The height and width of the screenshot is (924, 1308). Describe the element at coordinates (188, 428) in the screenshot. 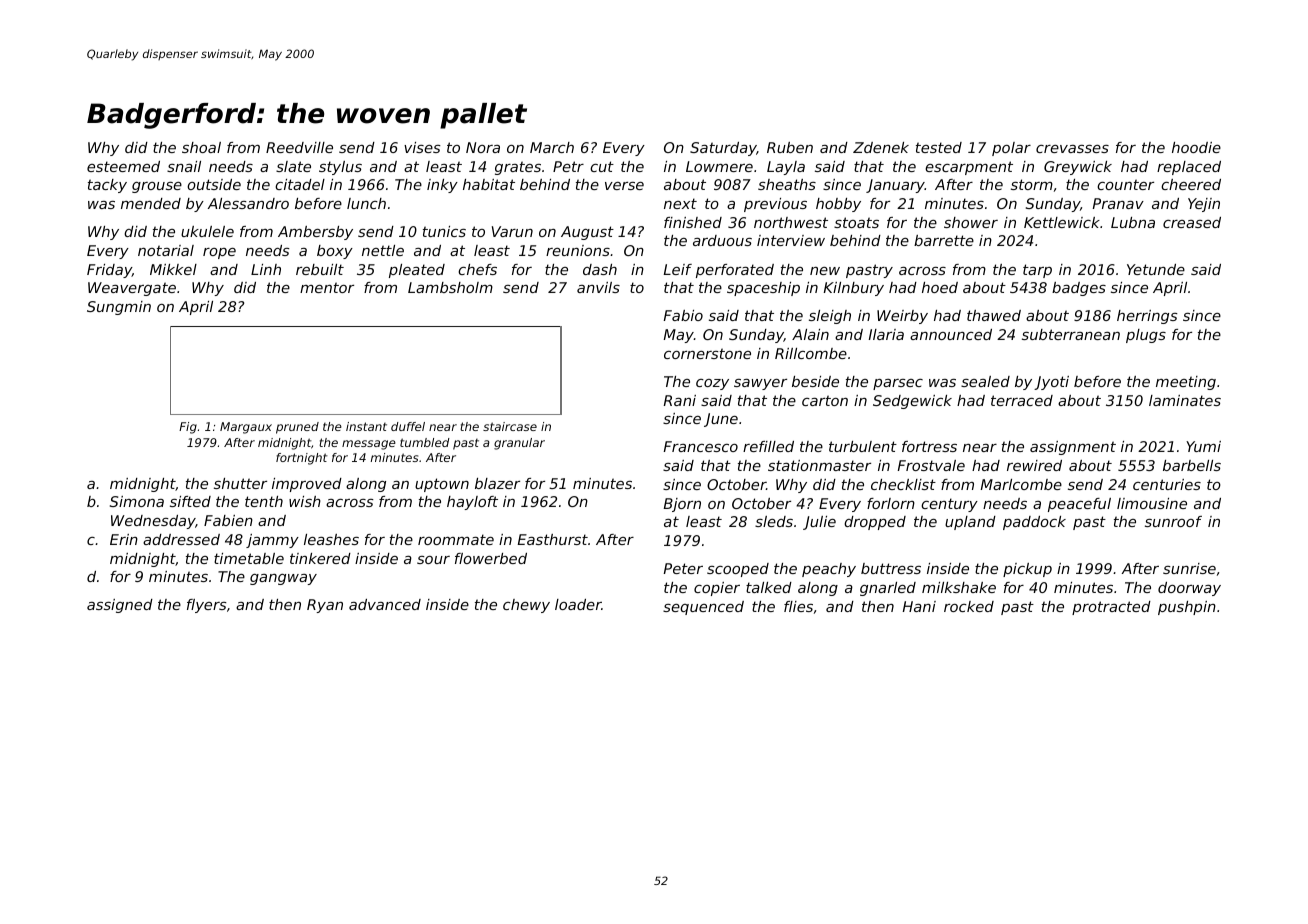

I see `Fig` at that location.
